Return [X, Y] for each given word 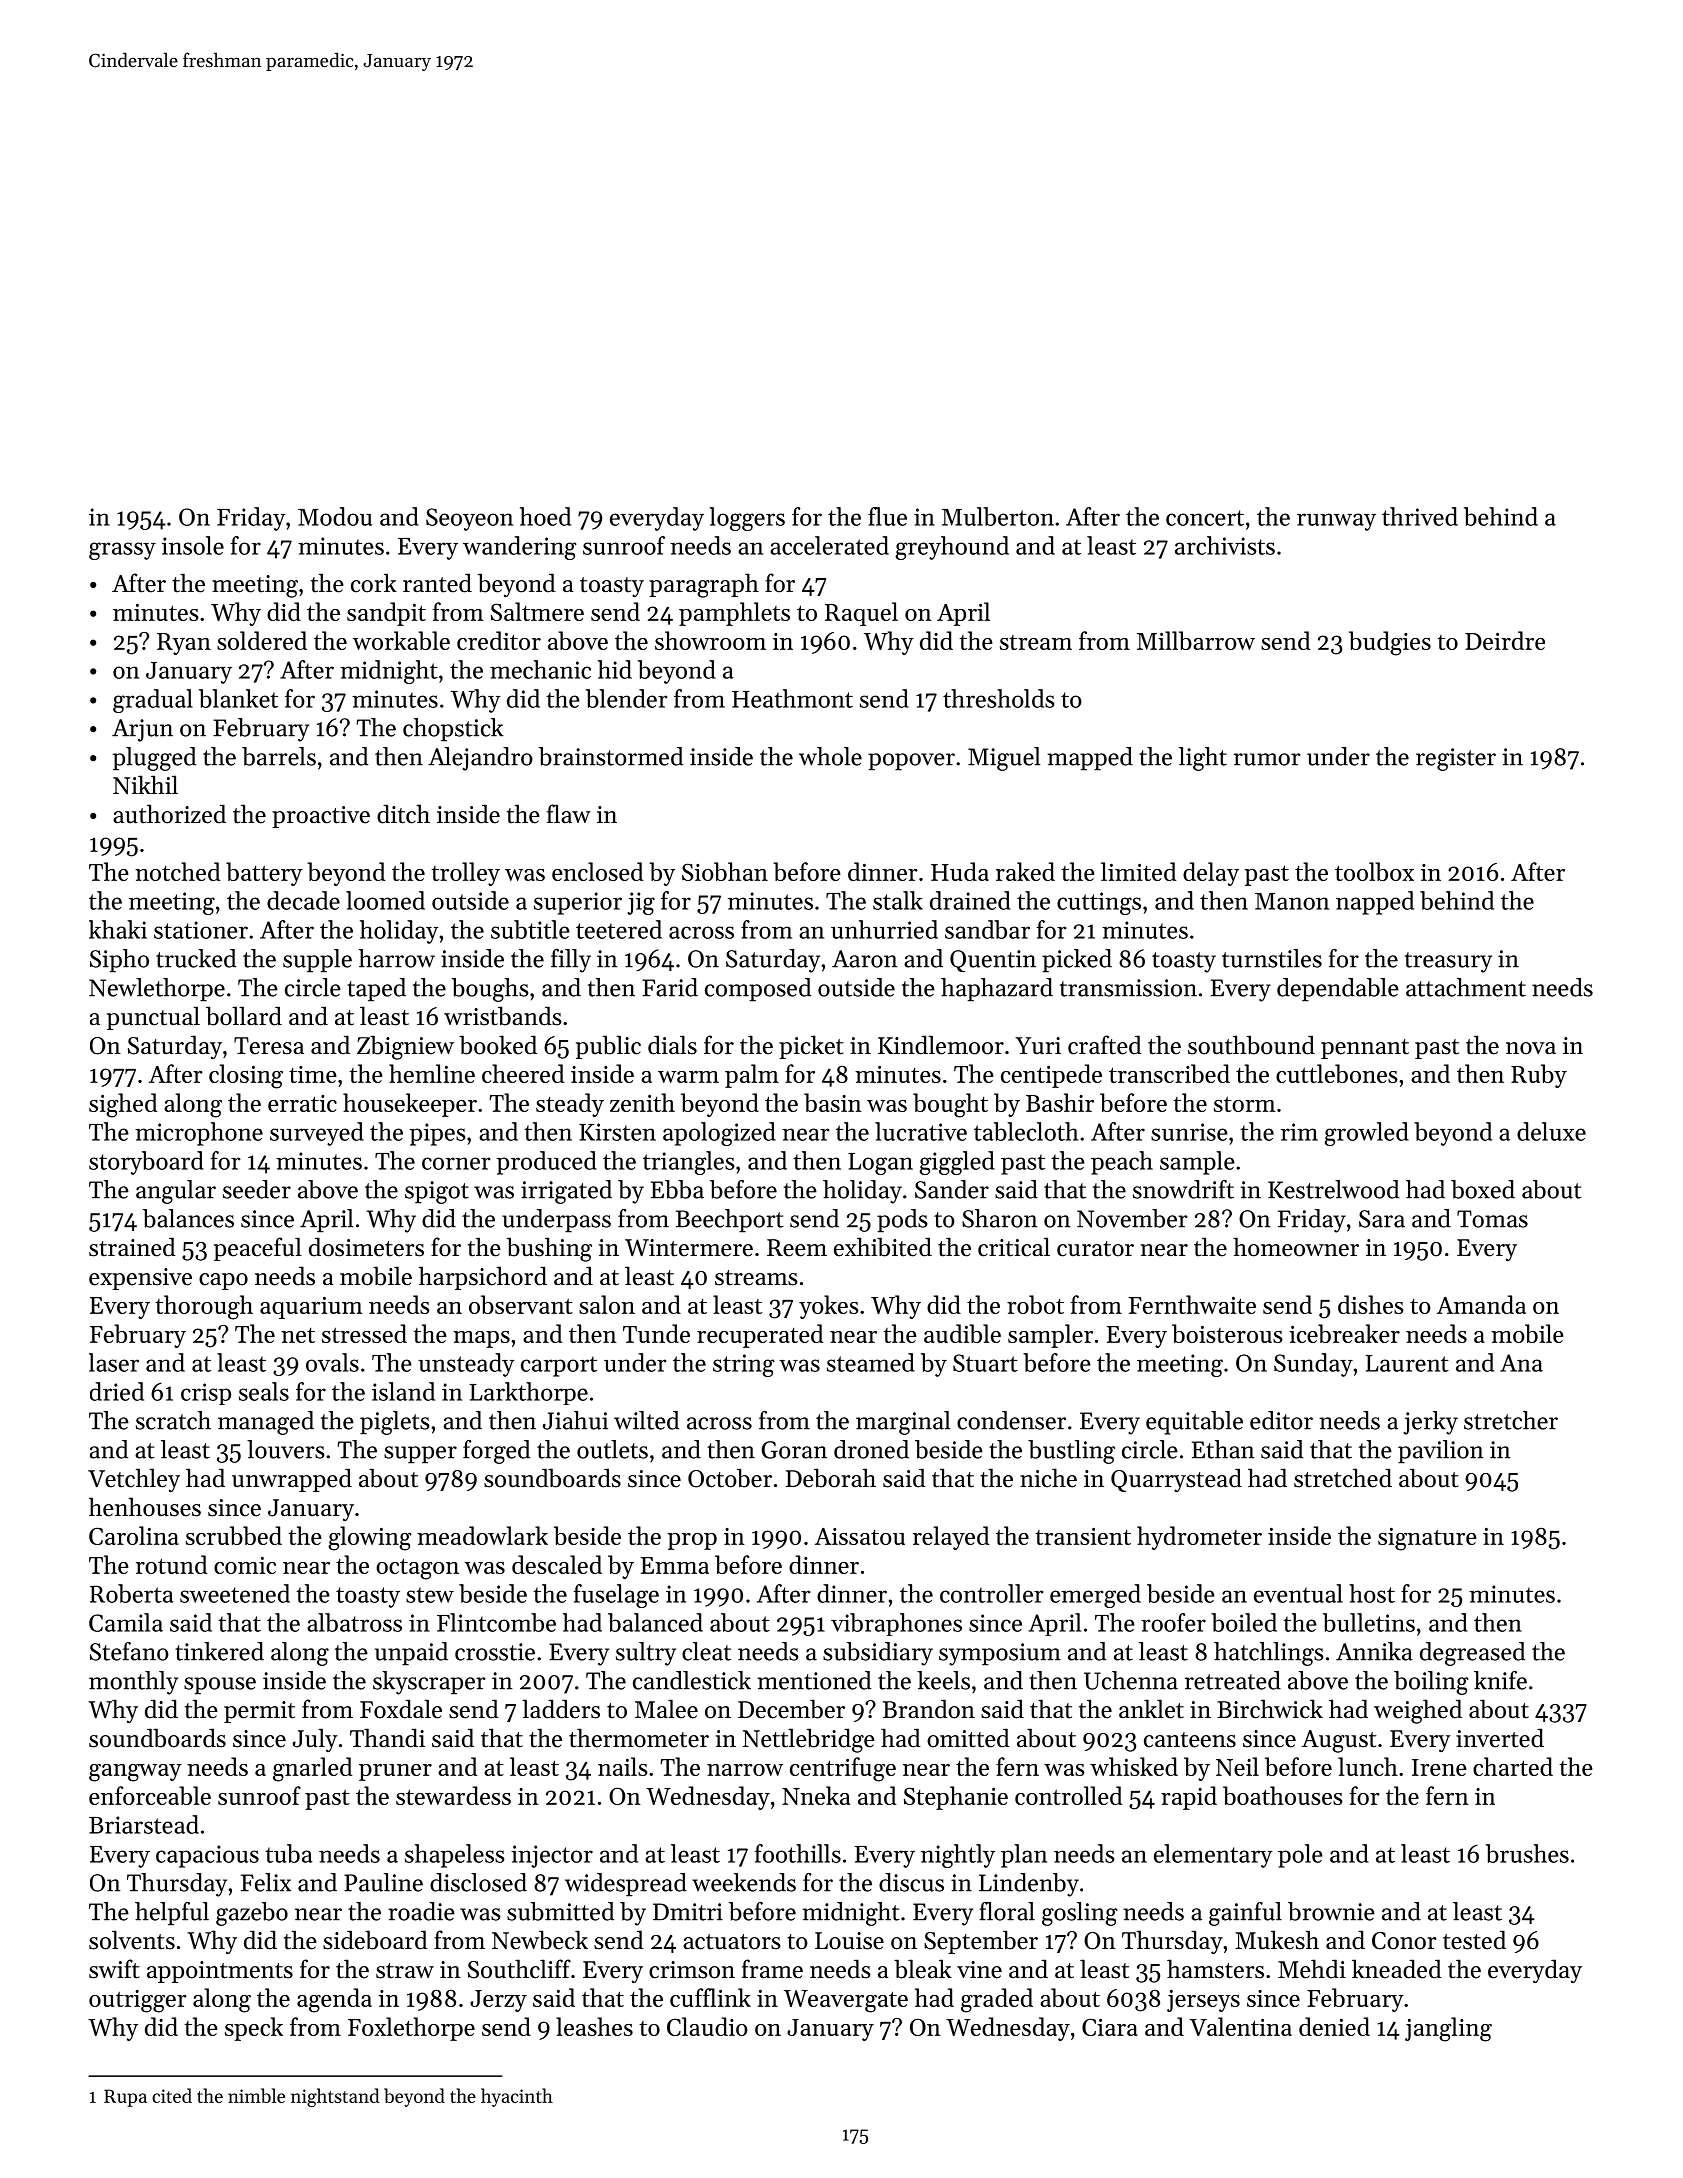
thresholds [999, 698]
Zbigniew [405, 1047]
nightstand [335, 2097]
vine [979, 1970]
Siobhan [725, 871]
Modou [335, 516]
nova [1531, 1048]
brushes [1527, 1853]
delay [1211, 874]
